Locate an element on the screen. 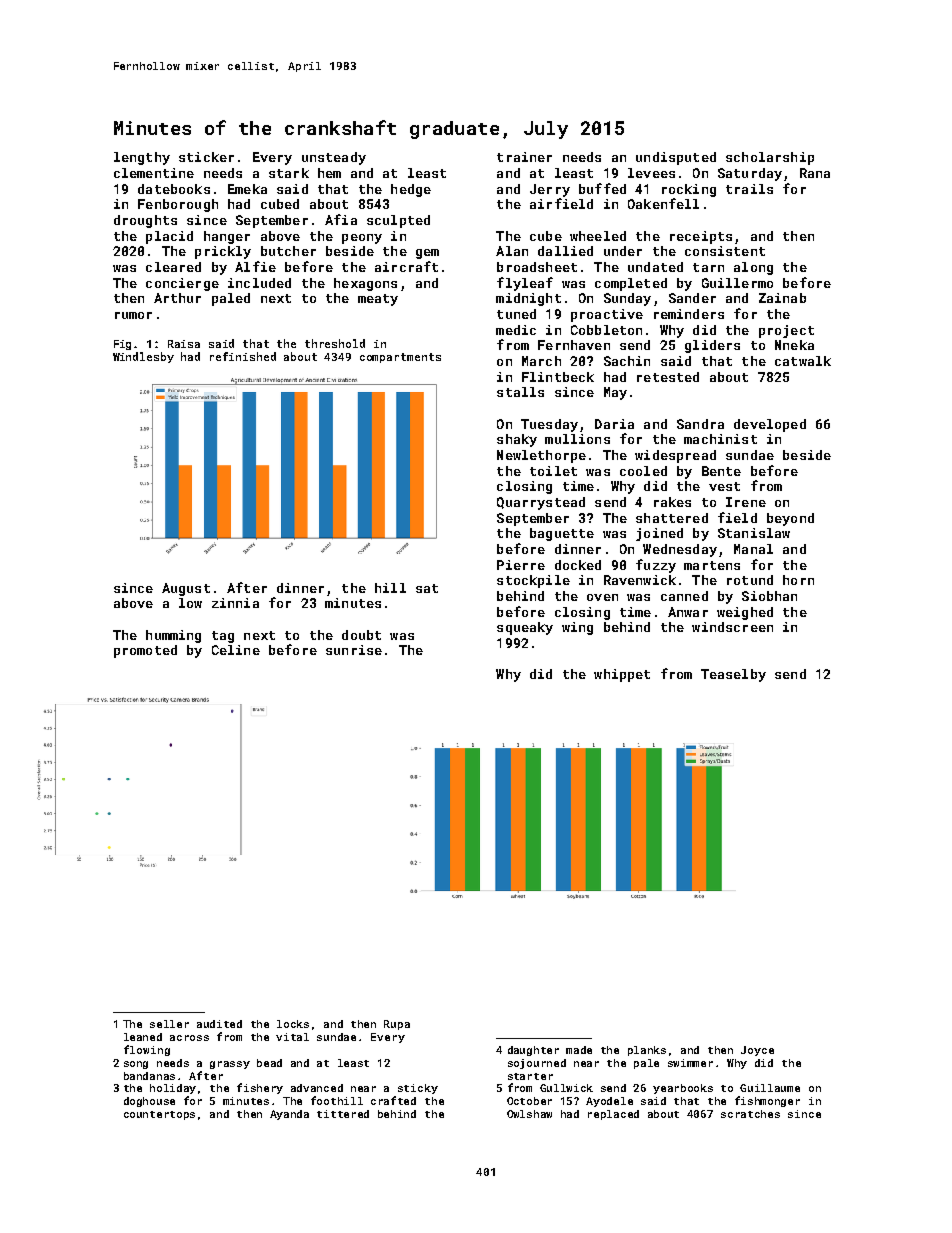  doghouse is located at coordinates (149, 1102).
